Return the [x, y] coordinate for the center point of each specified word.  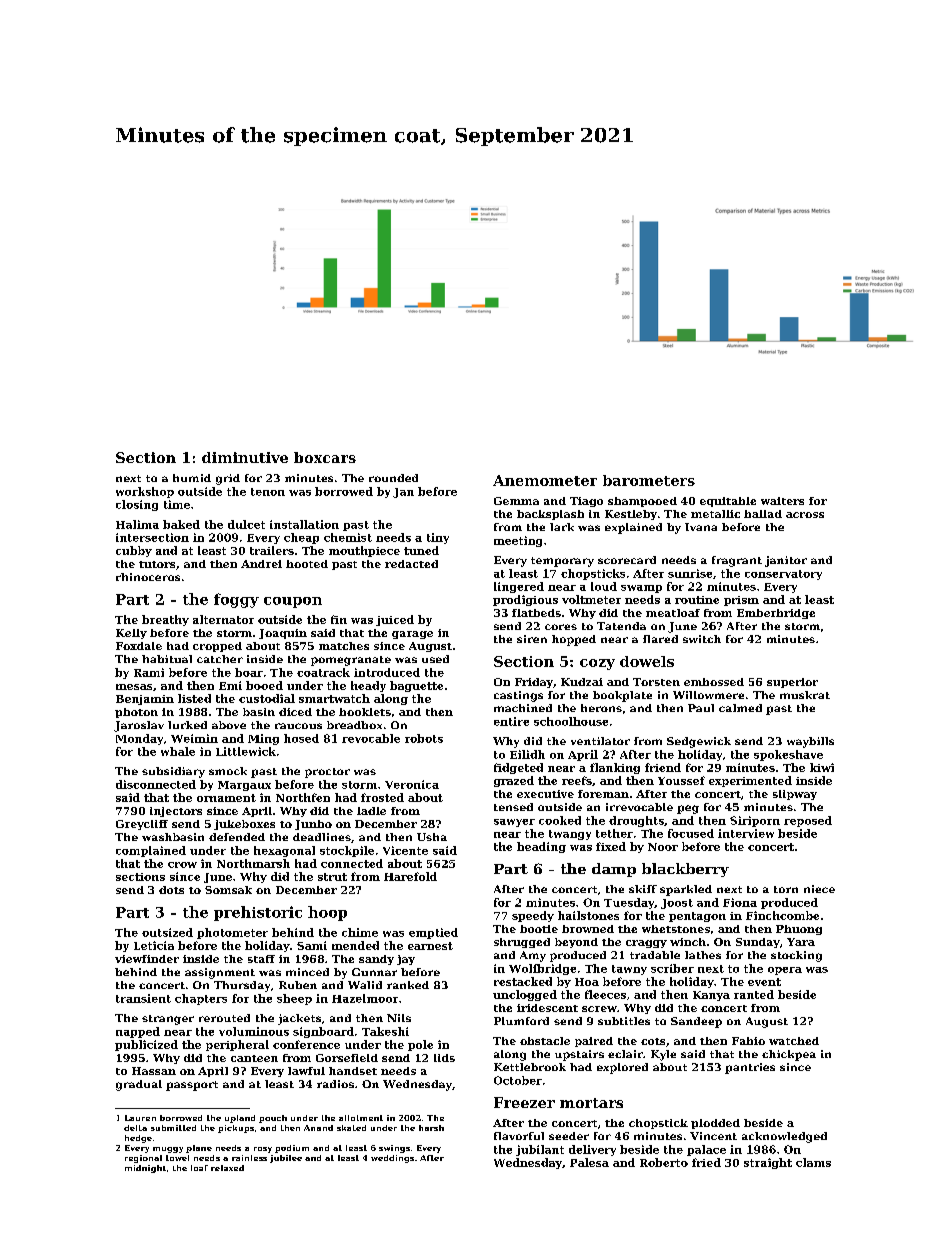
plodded [715, 1124]
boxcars [325, 457]
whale [178, 751]
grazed [514, 781]
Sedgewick [699, 742]
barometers [649, 480]
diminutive [245, 457]
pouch [273, 1119]
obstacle [545, 1041]
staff [261, 959]
